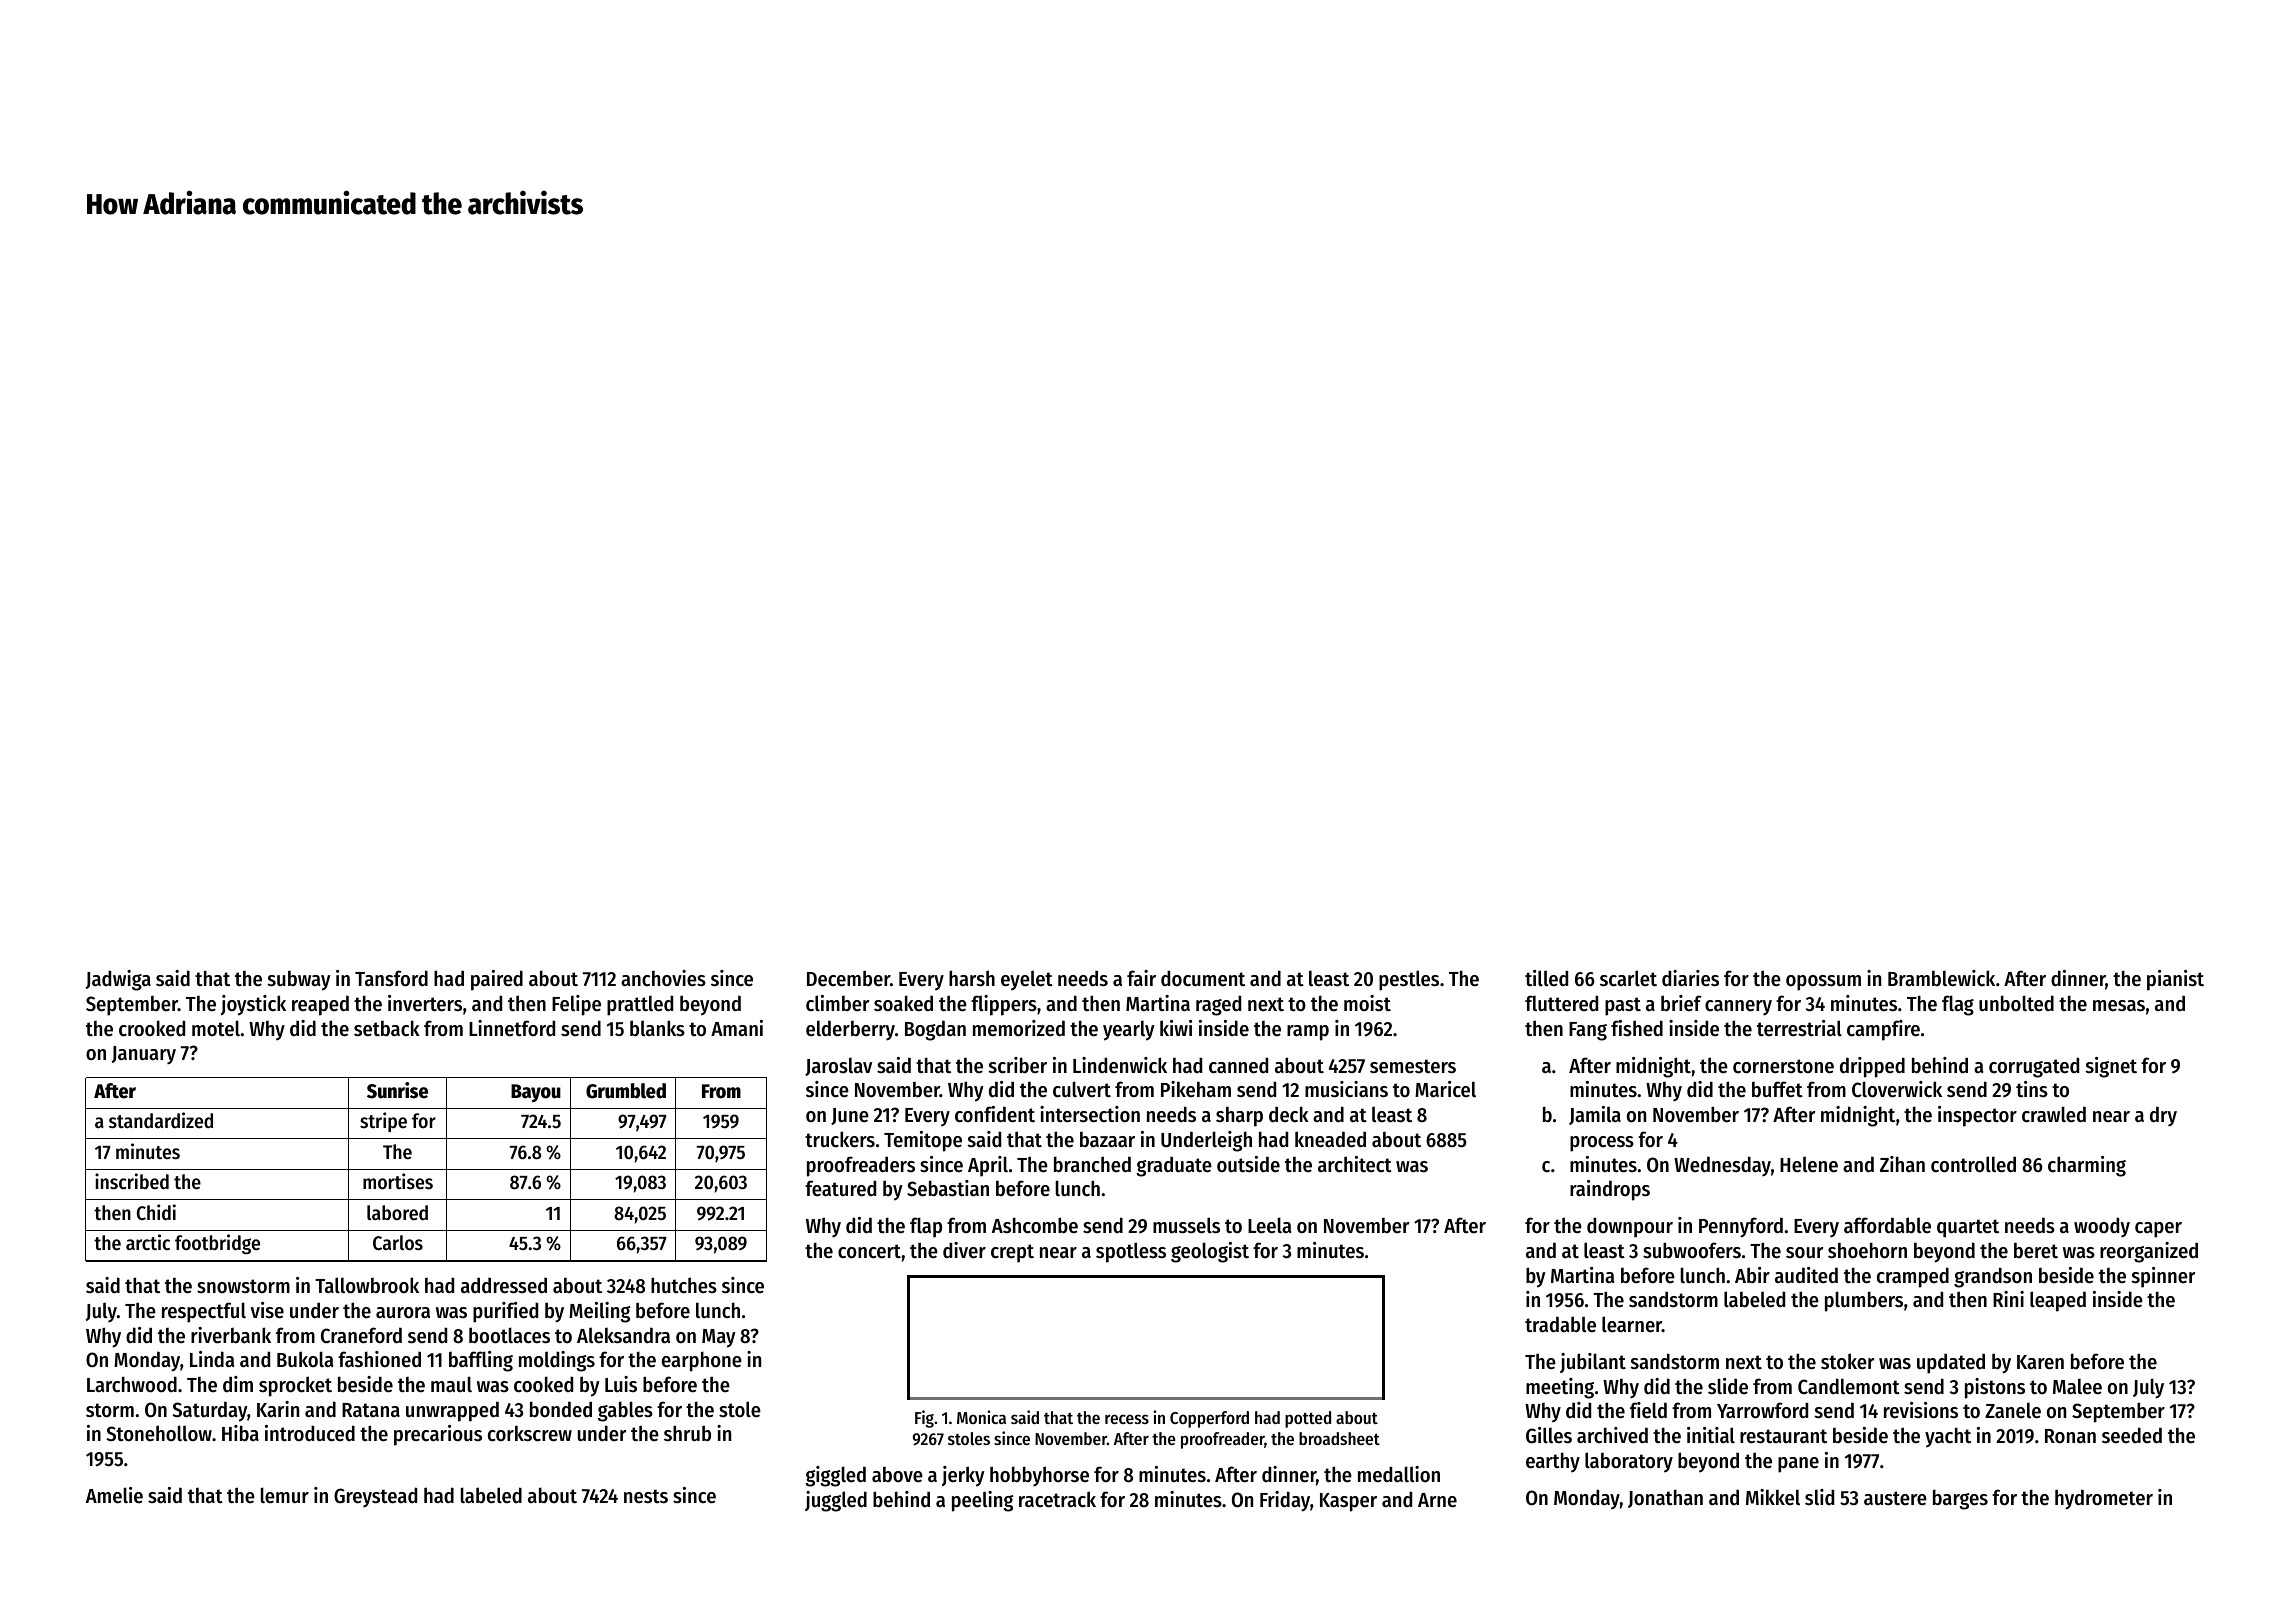 The image size is (2292, 1620). What do you see at coordinates (114, 1495) in the screenshot?
I see `Amelie` at bounding box center [114, 1495].
